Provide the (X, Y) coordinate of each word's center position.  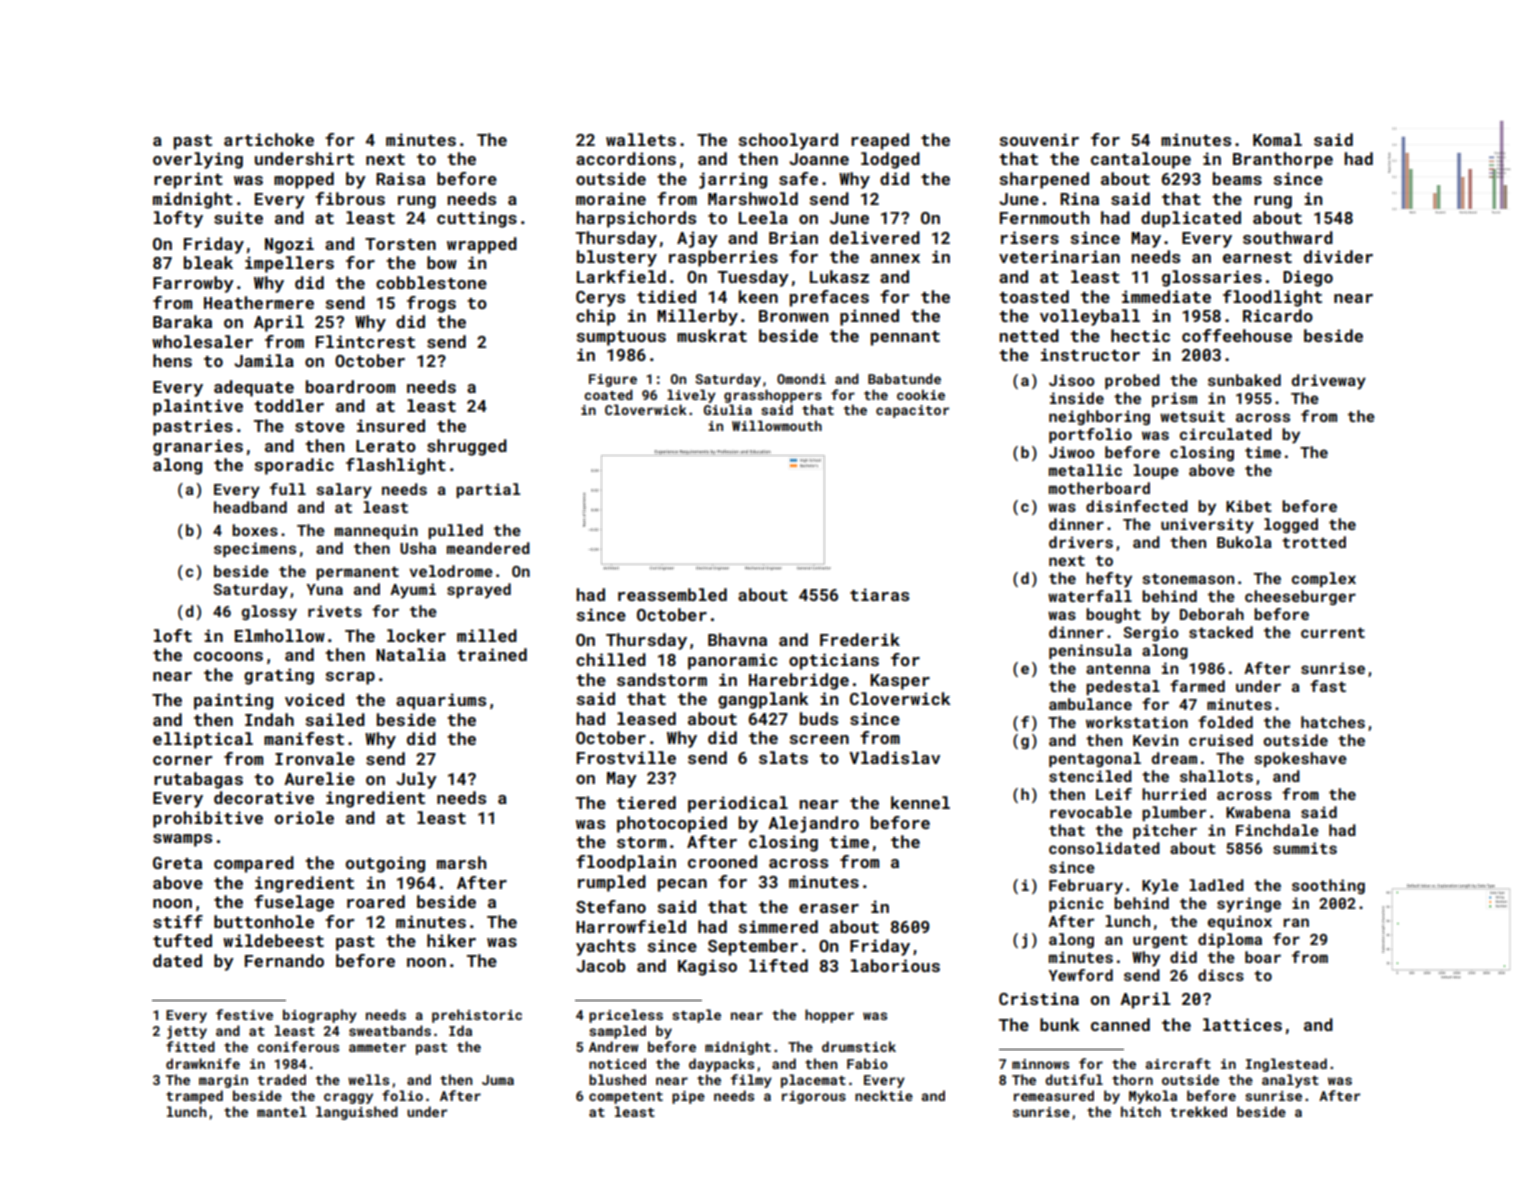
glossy (269, 613)
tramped (194, 1097)
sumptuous (621, 338)
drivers (1081, 542)
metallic (1085, 470)
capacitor (912, 411)
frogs (431, 304)
